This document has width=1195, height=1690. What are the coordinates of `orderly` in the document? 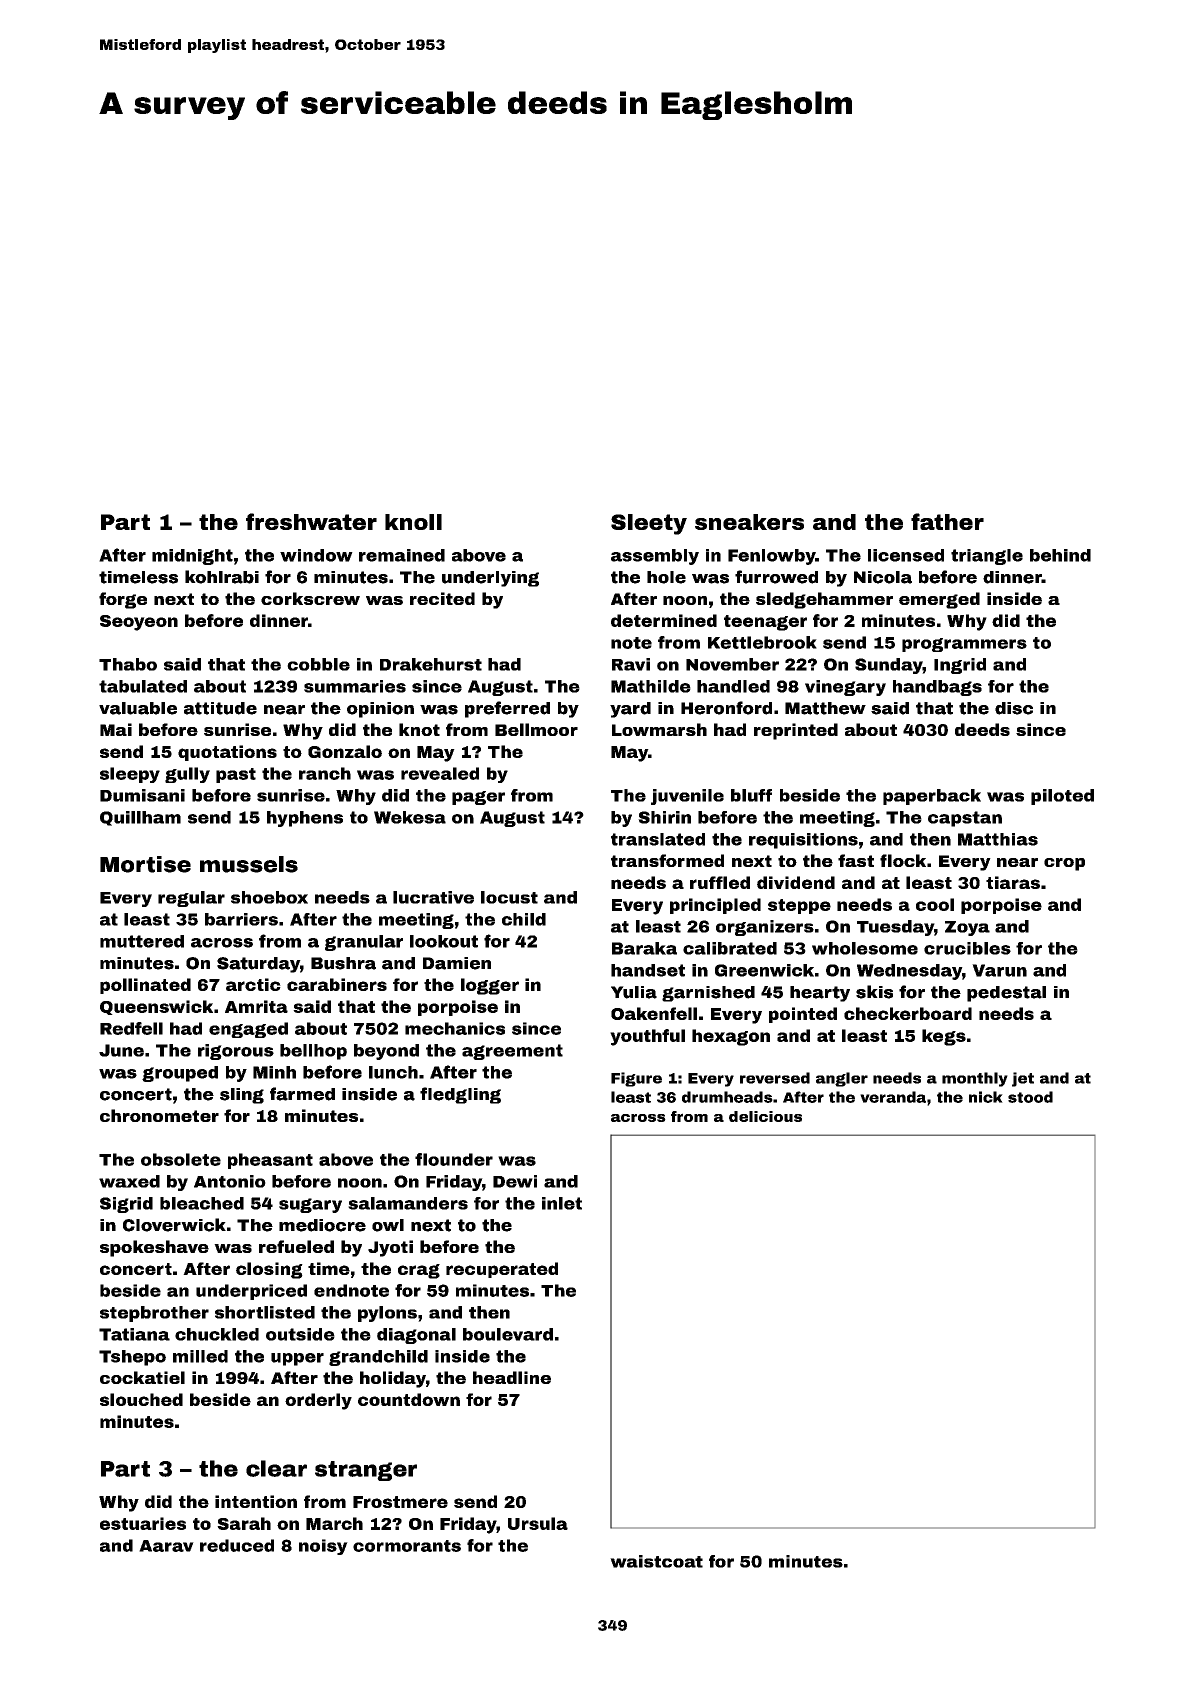 It's located at (318, 1401).
